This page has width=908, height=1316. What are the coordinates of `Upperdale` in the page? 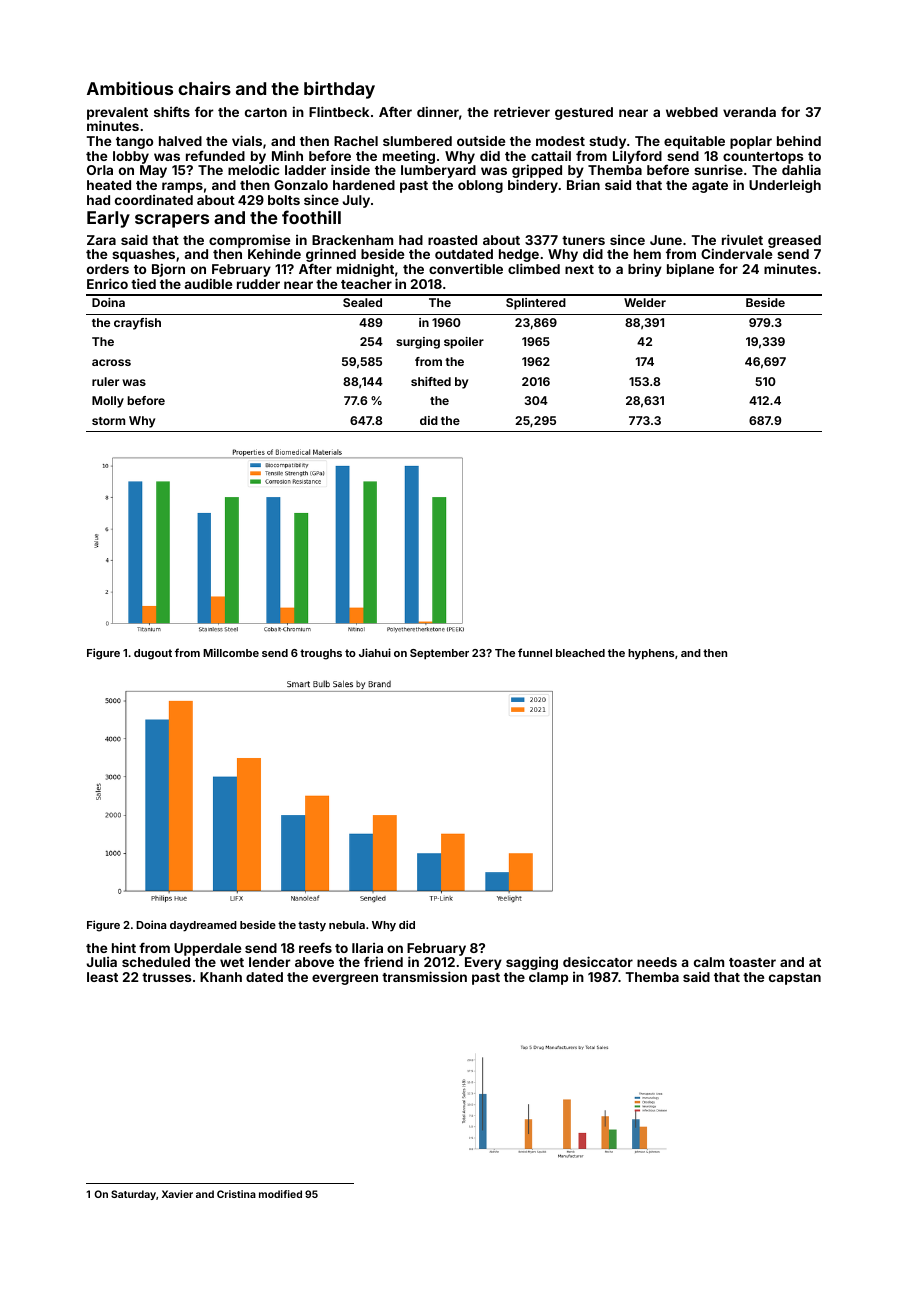 It's located at (207, 949).
